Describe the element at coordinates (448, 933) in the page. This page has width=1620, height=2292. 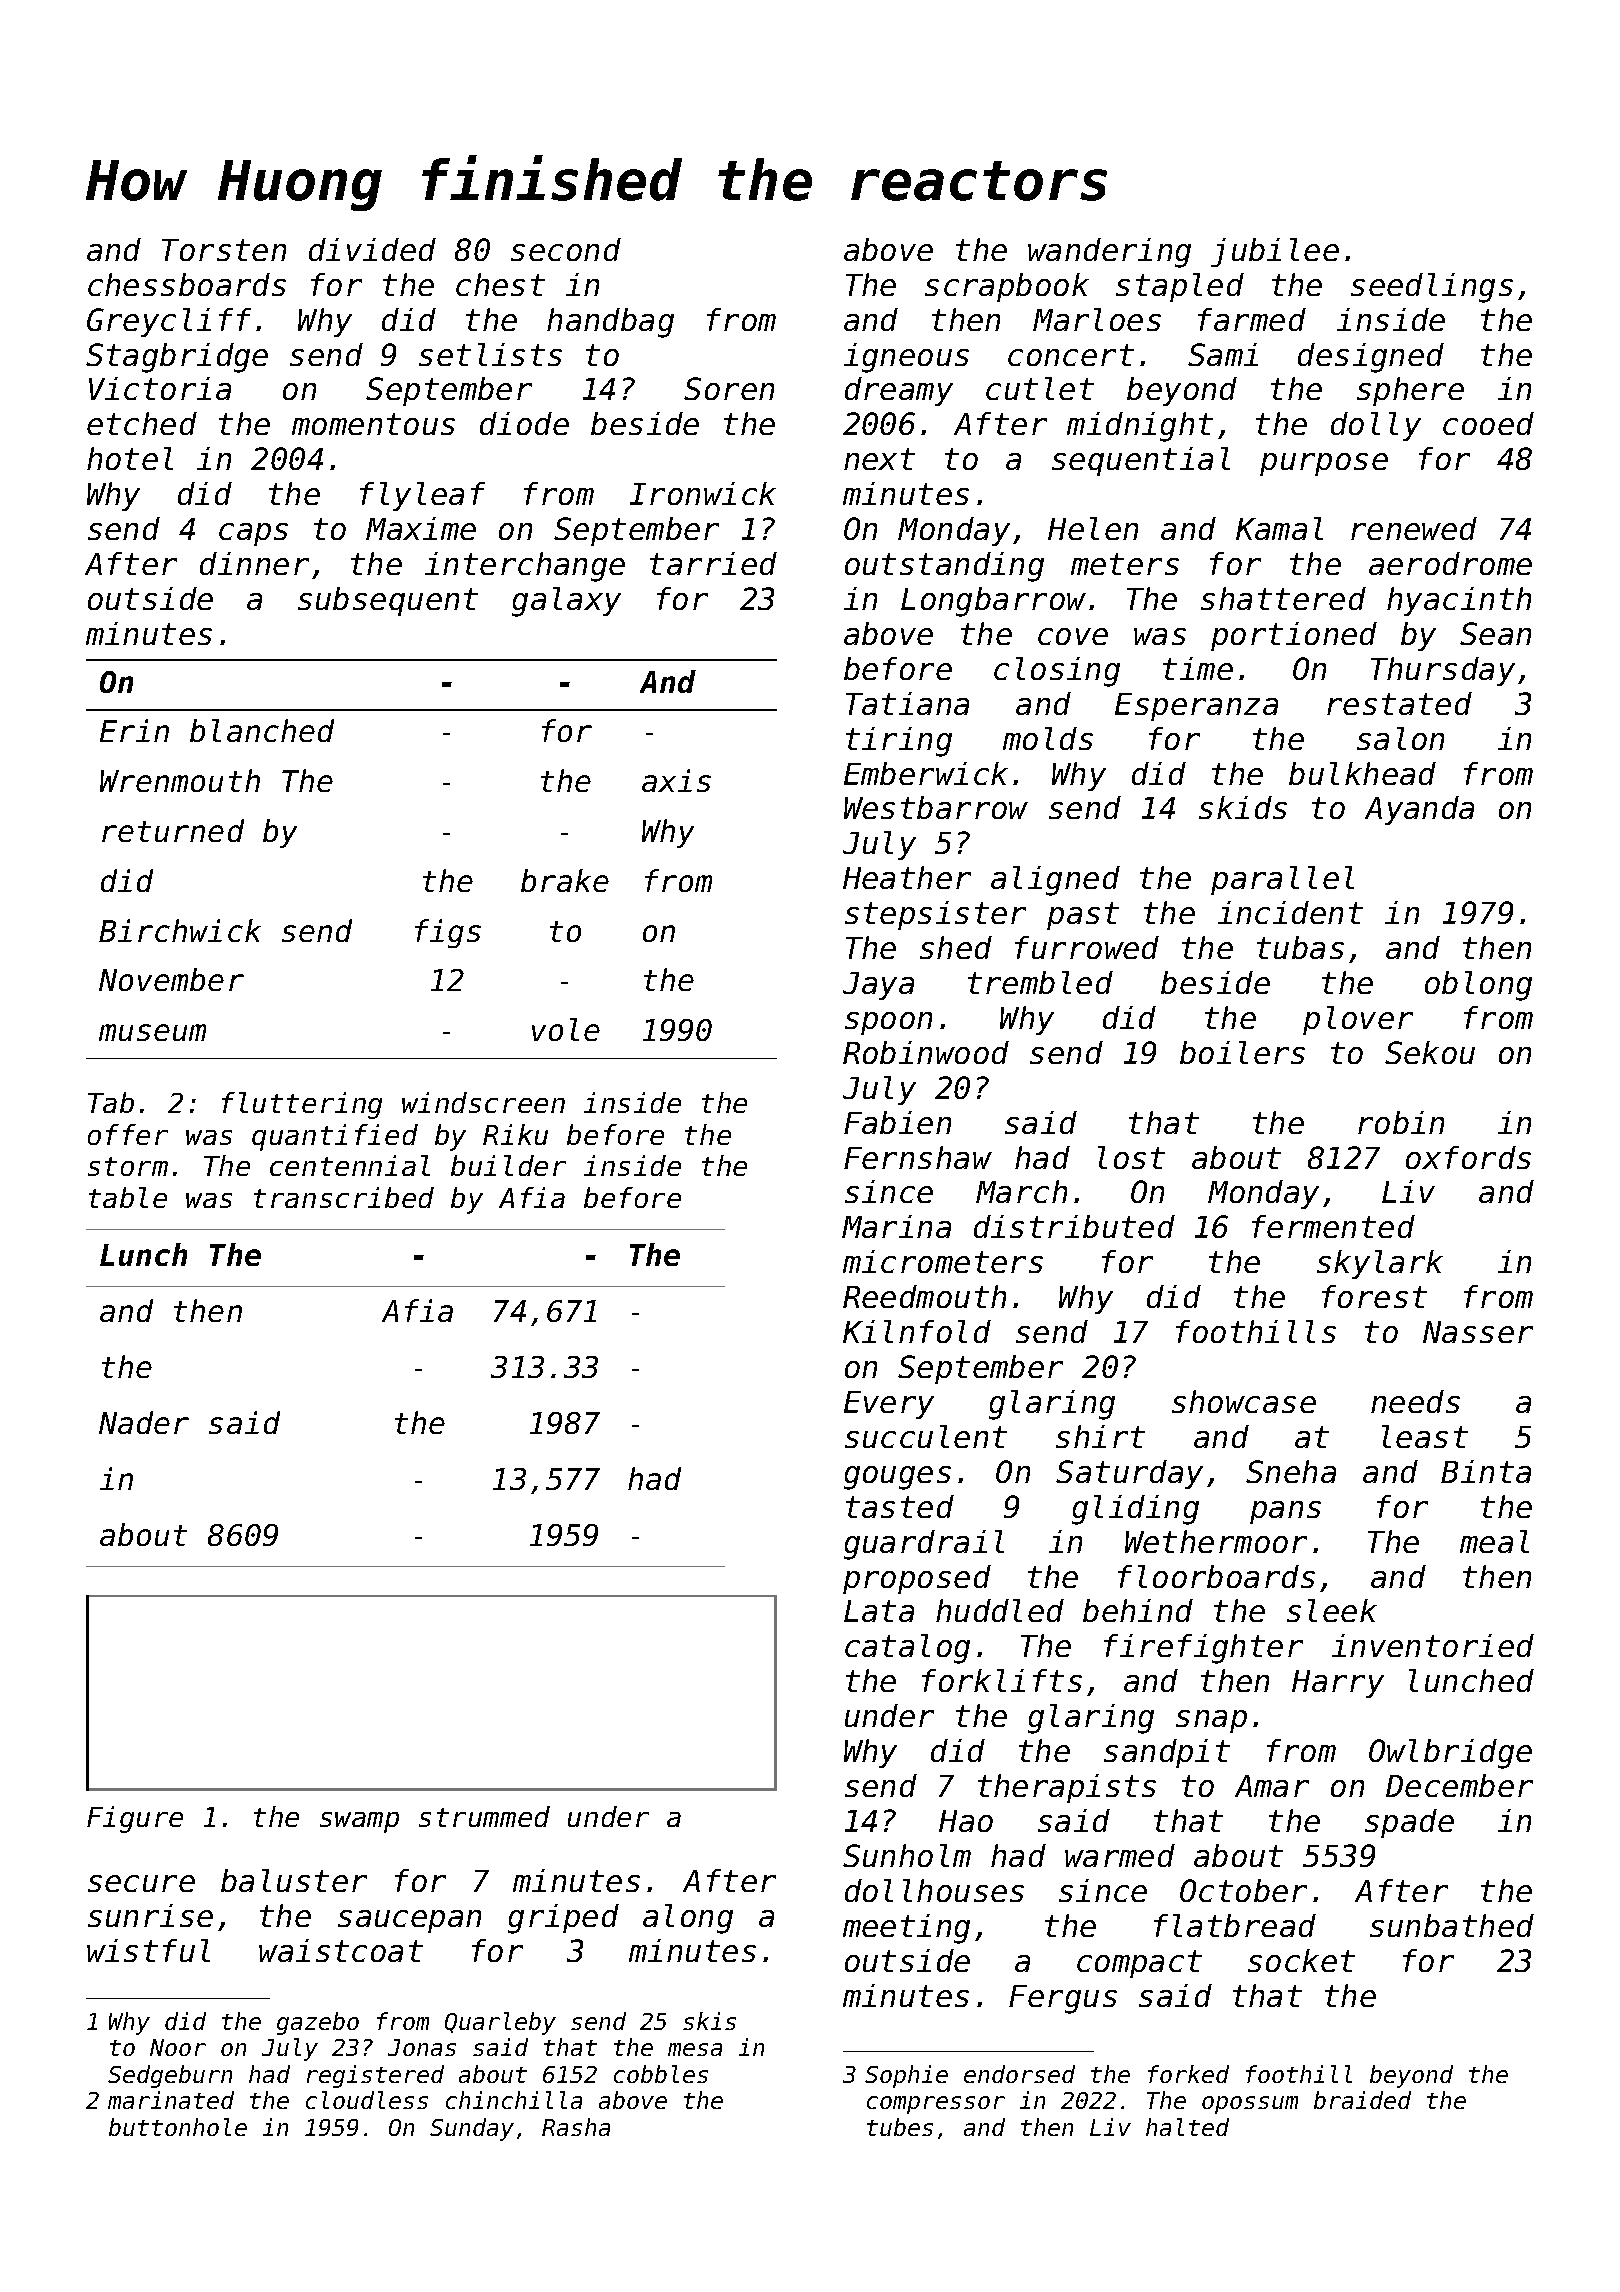
I see `figs` at that location.
